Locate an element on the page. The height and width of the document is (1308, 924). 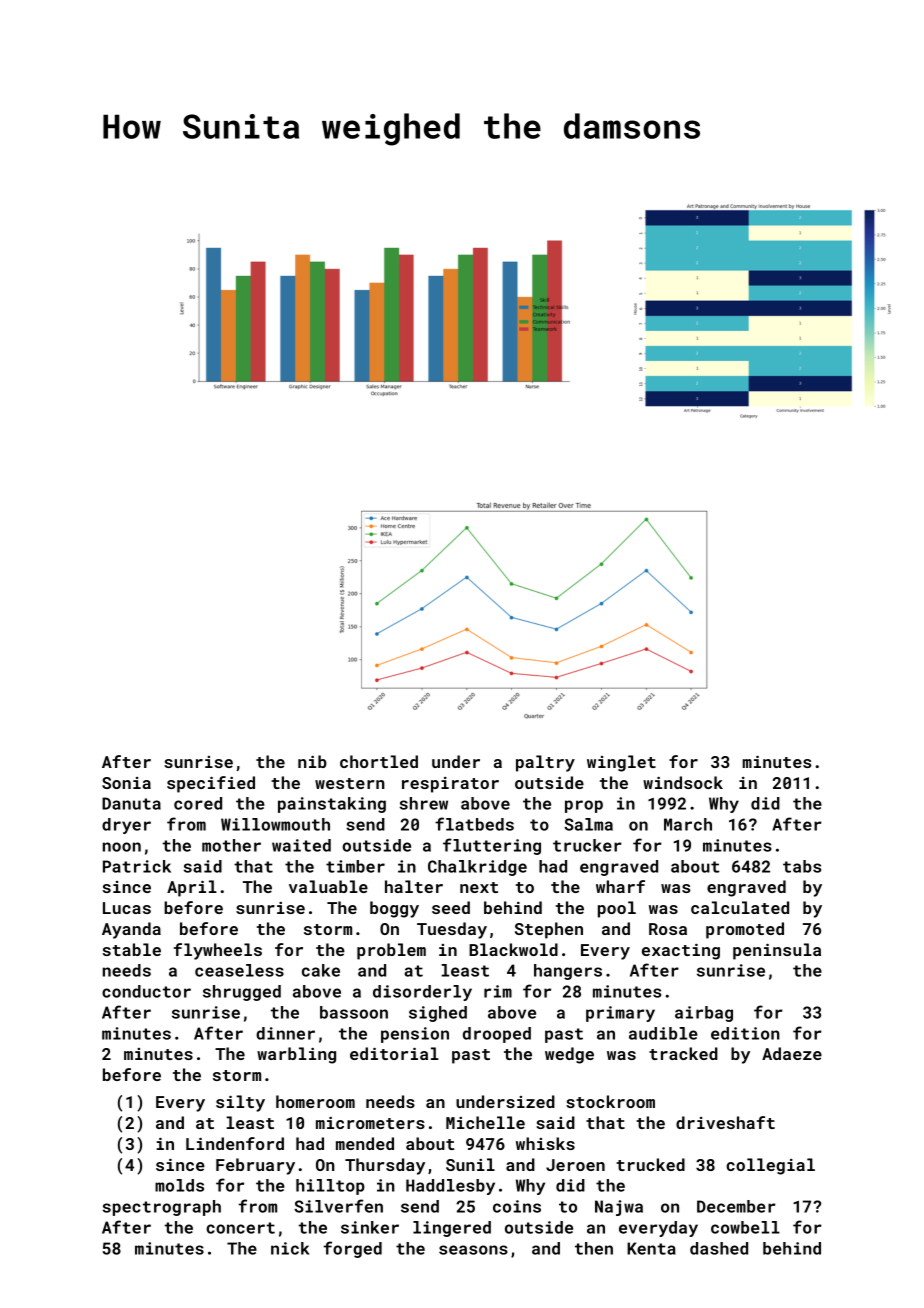
driveshaft is located at coordinates (725, 1122).
